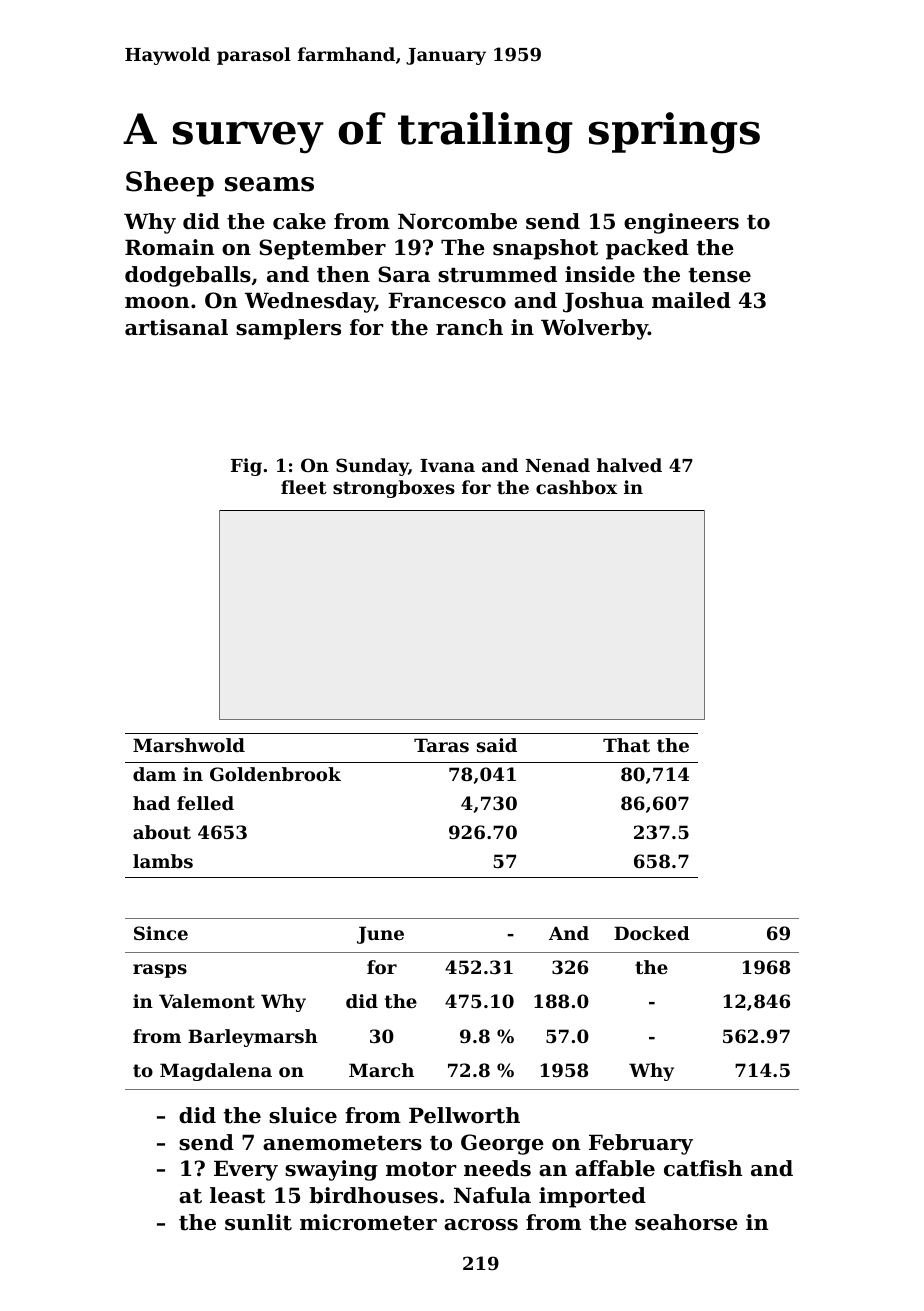 This image has height=1311, width=924. What do you see at coordinates (368, 1222) in the image?
I see `micrometer` at bounding box center [368, 1222].
